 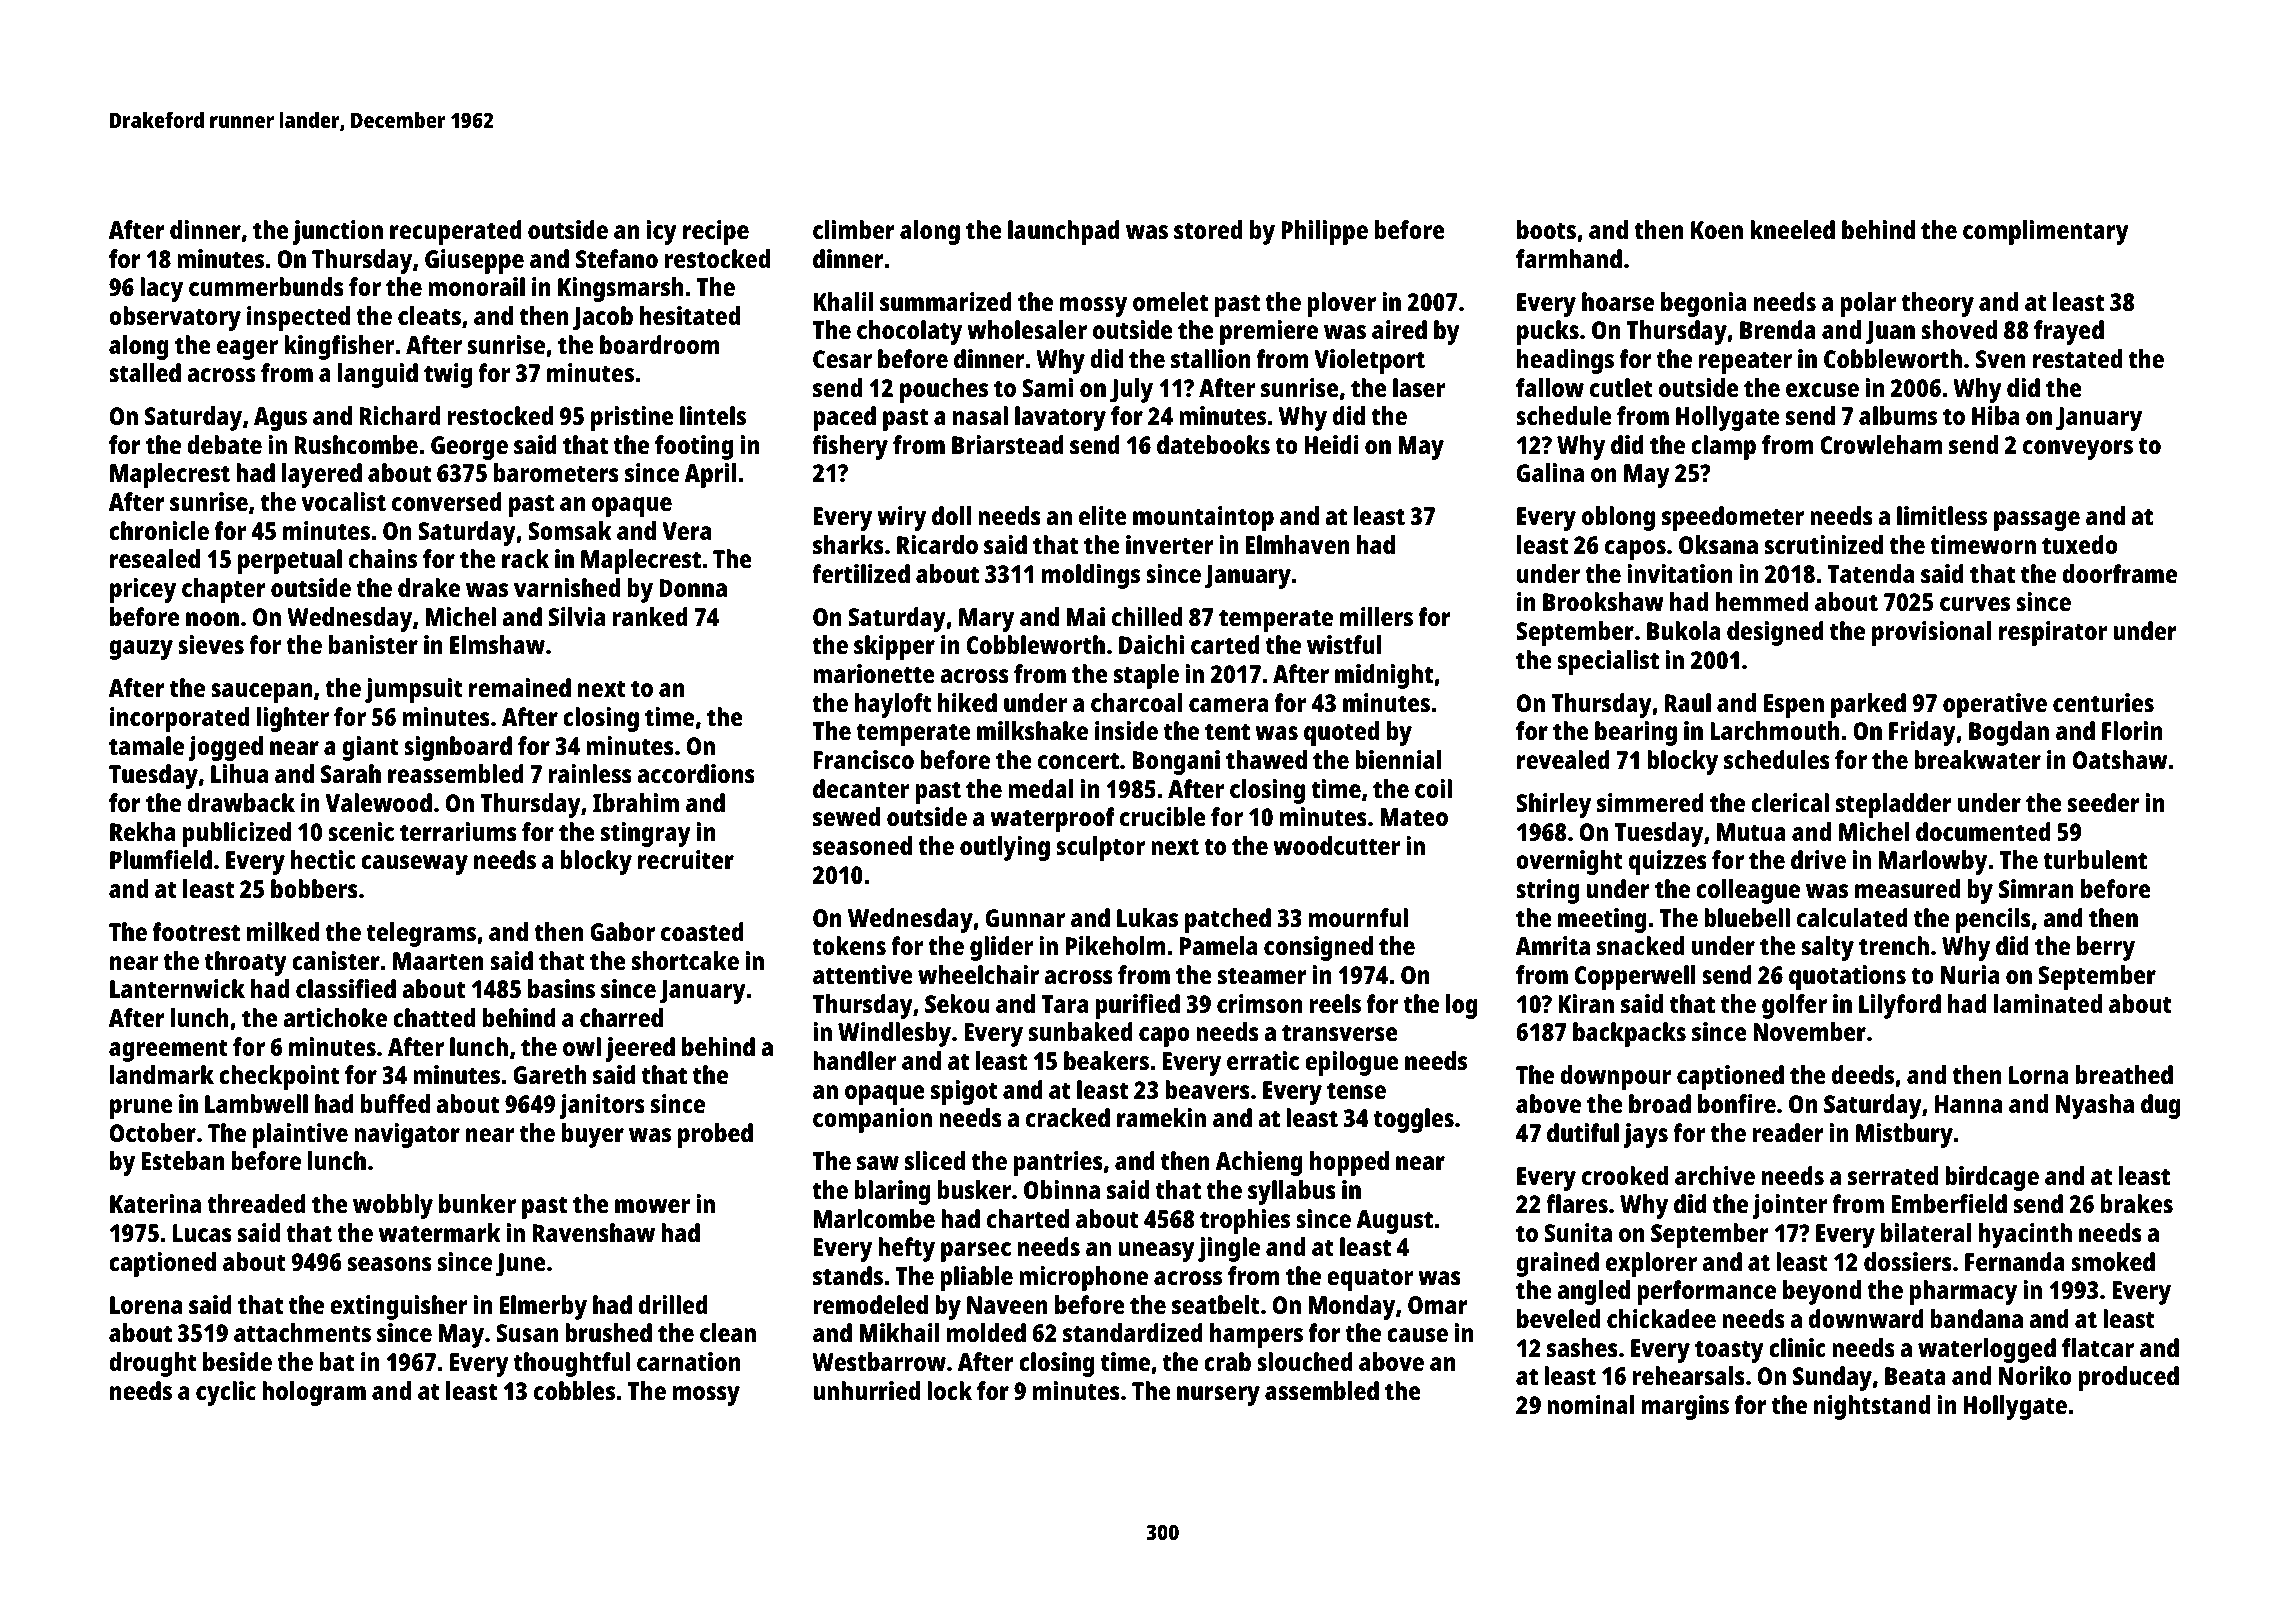 I want to click on produced, so click(x=2128, y=1378).
